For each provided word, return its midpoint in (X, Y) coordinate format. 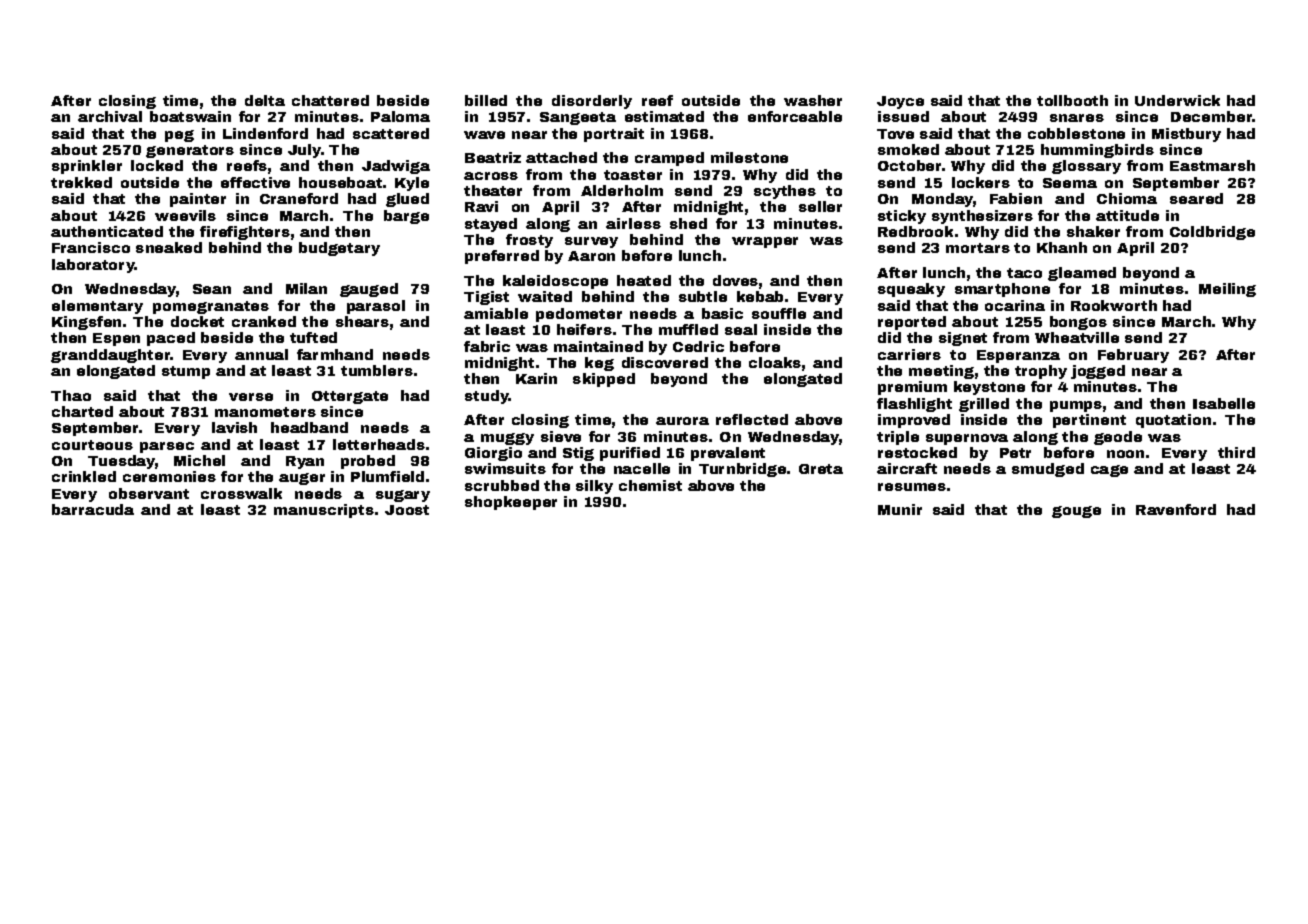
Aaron (591, 256)
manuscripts (324, 511)
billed (486, 100)
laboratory (93, 266)
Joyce (900, 102)
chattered (330, 100)
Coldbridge (1212, 233)
